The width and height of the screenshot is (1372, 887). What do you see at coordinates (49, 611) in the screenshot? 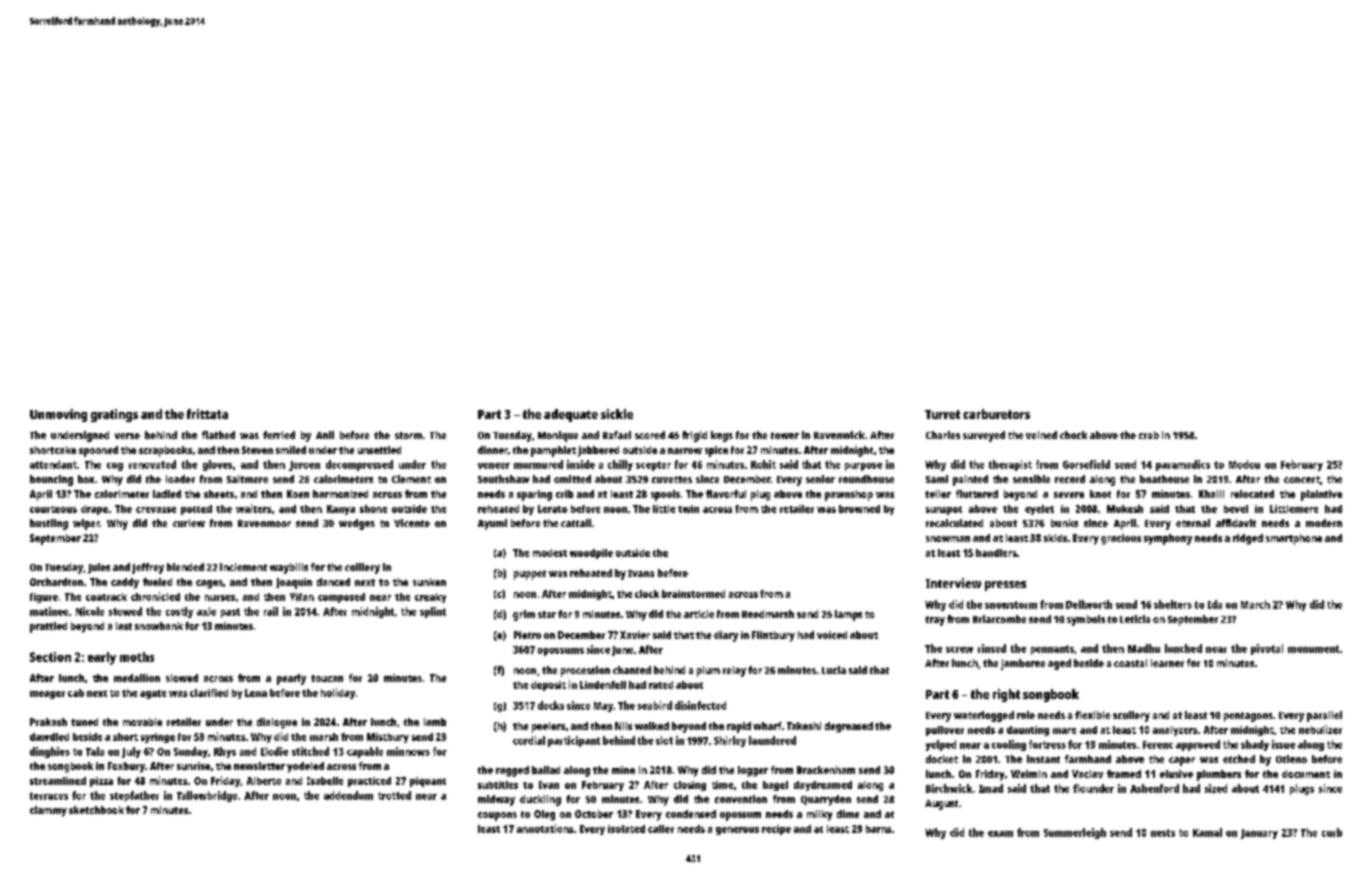
I see `matinee` at bounding box center [49, 611].
